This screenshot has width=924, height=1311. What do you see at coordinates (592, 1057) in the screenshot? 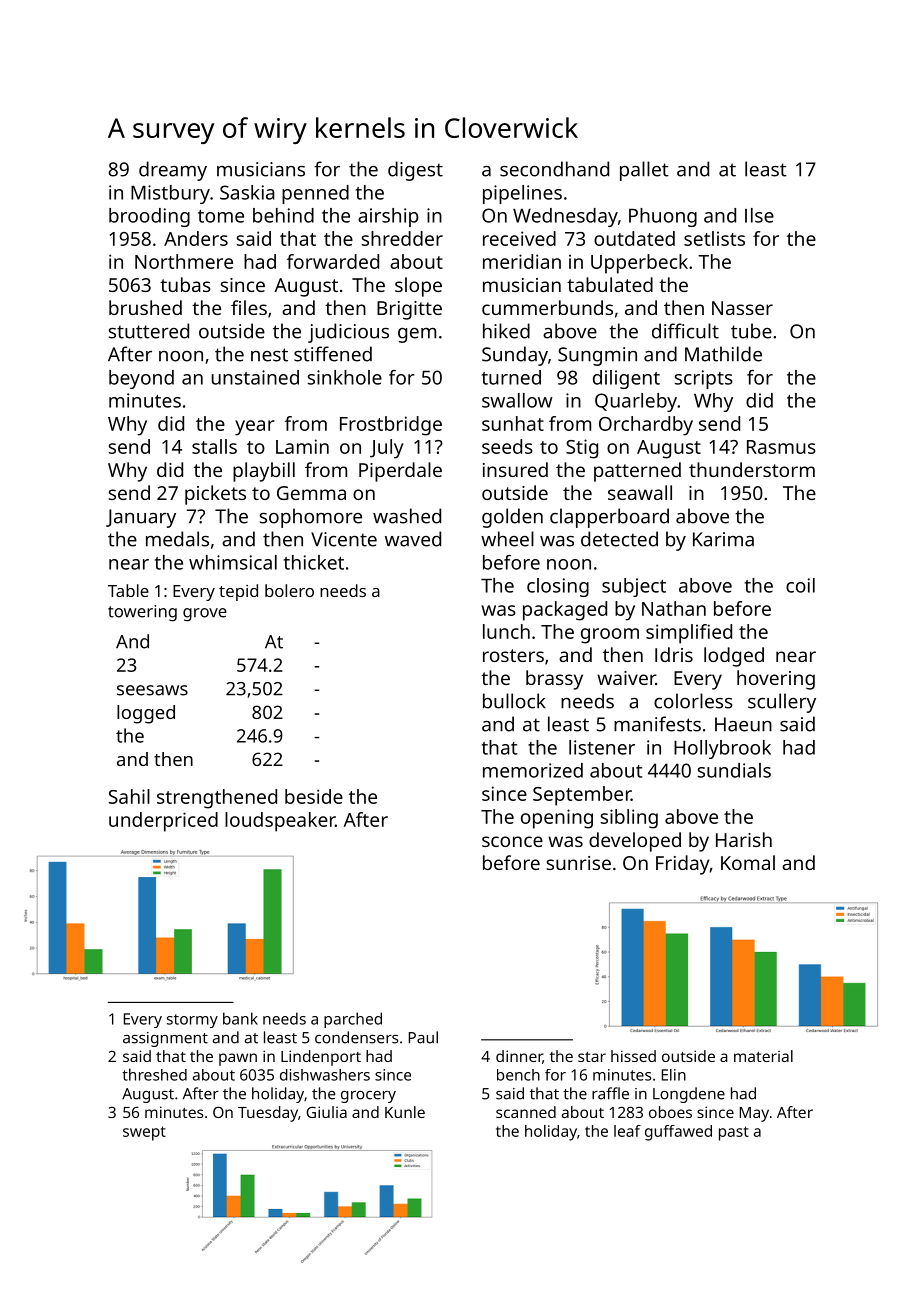
I see `star` at bounding box center [592, 1057].
